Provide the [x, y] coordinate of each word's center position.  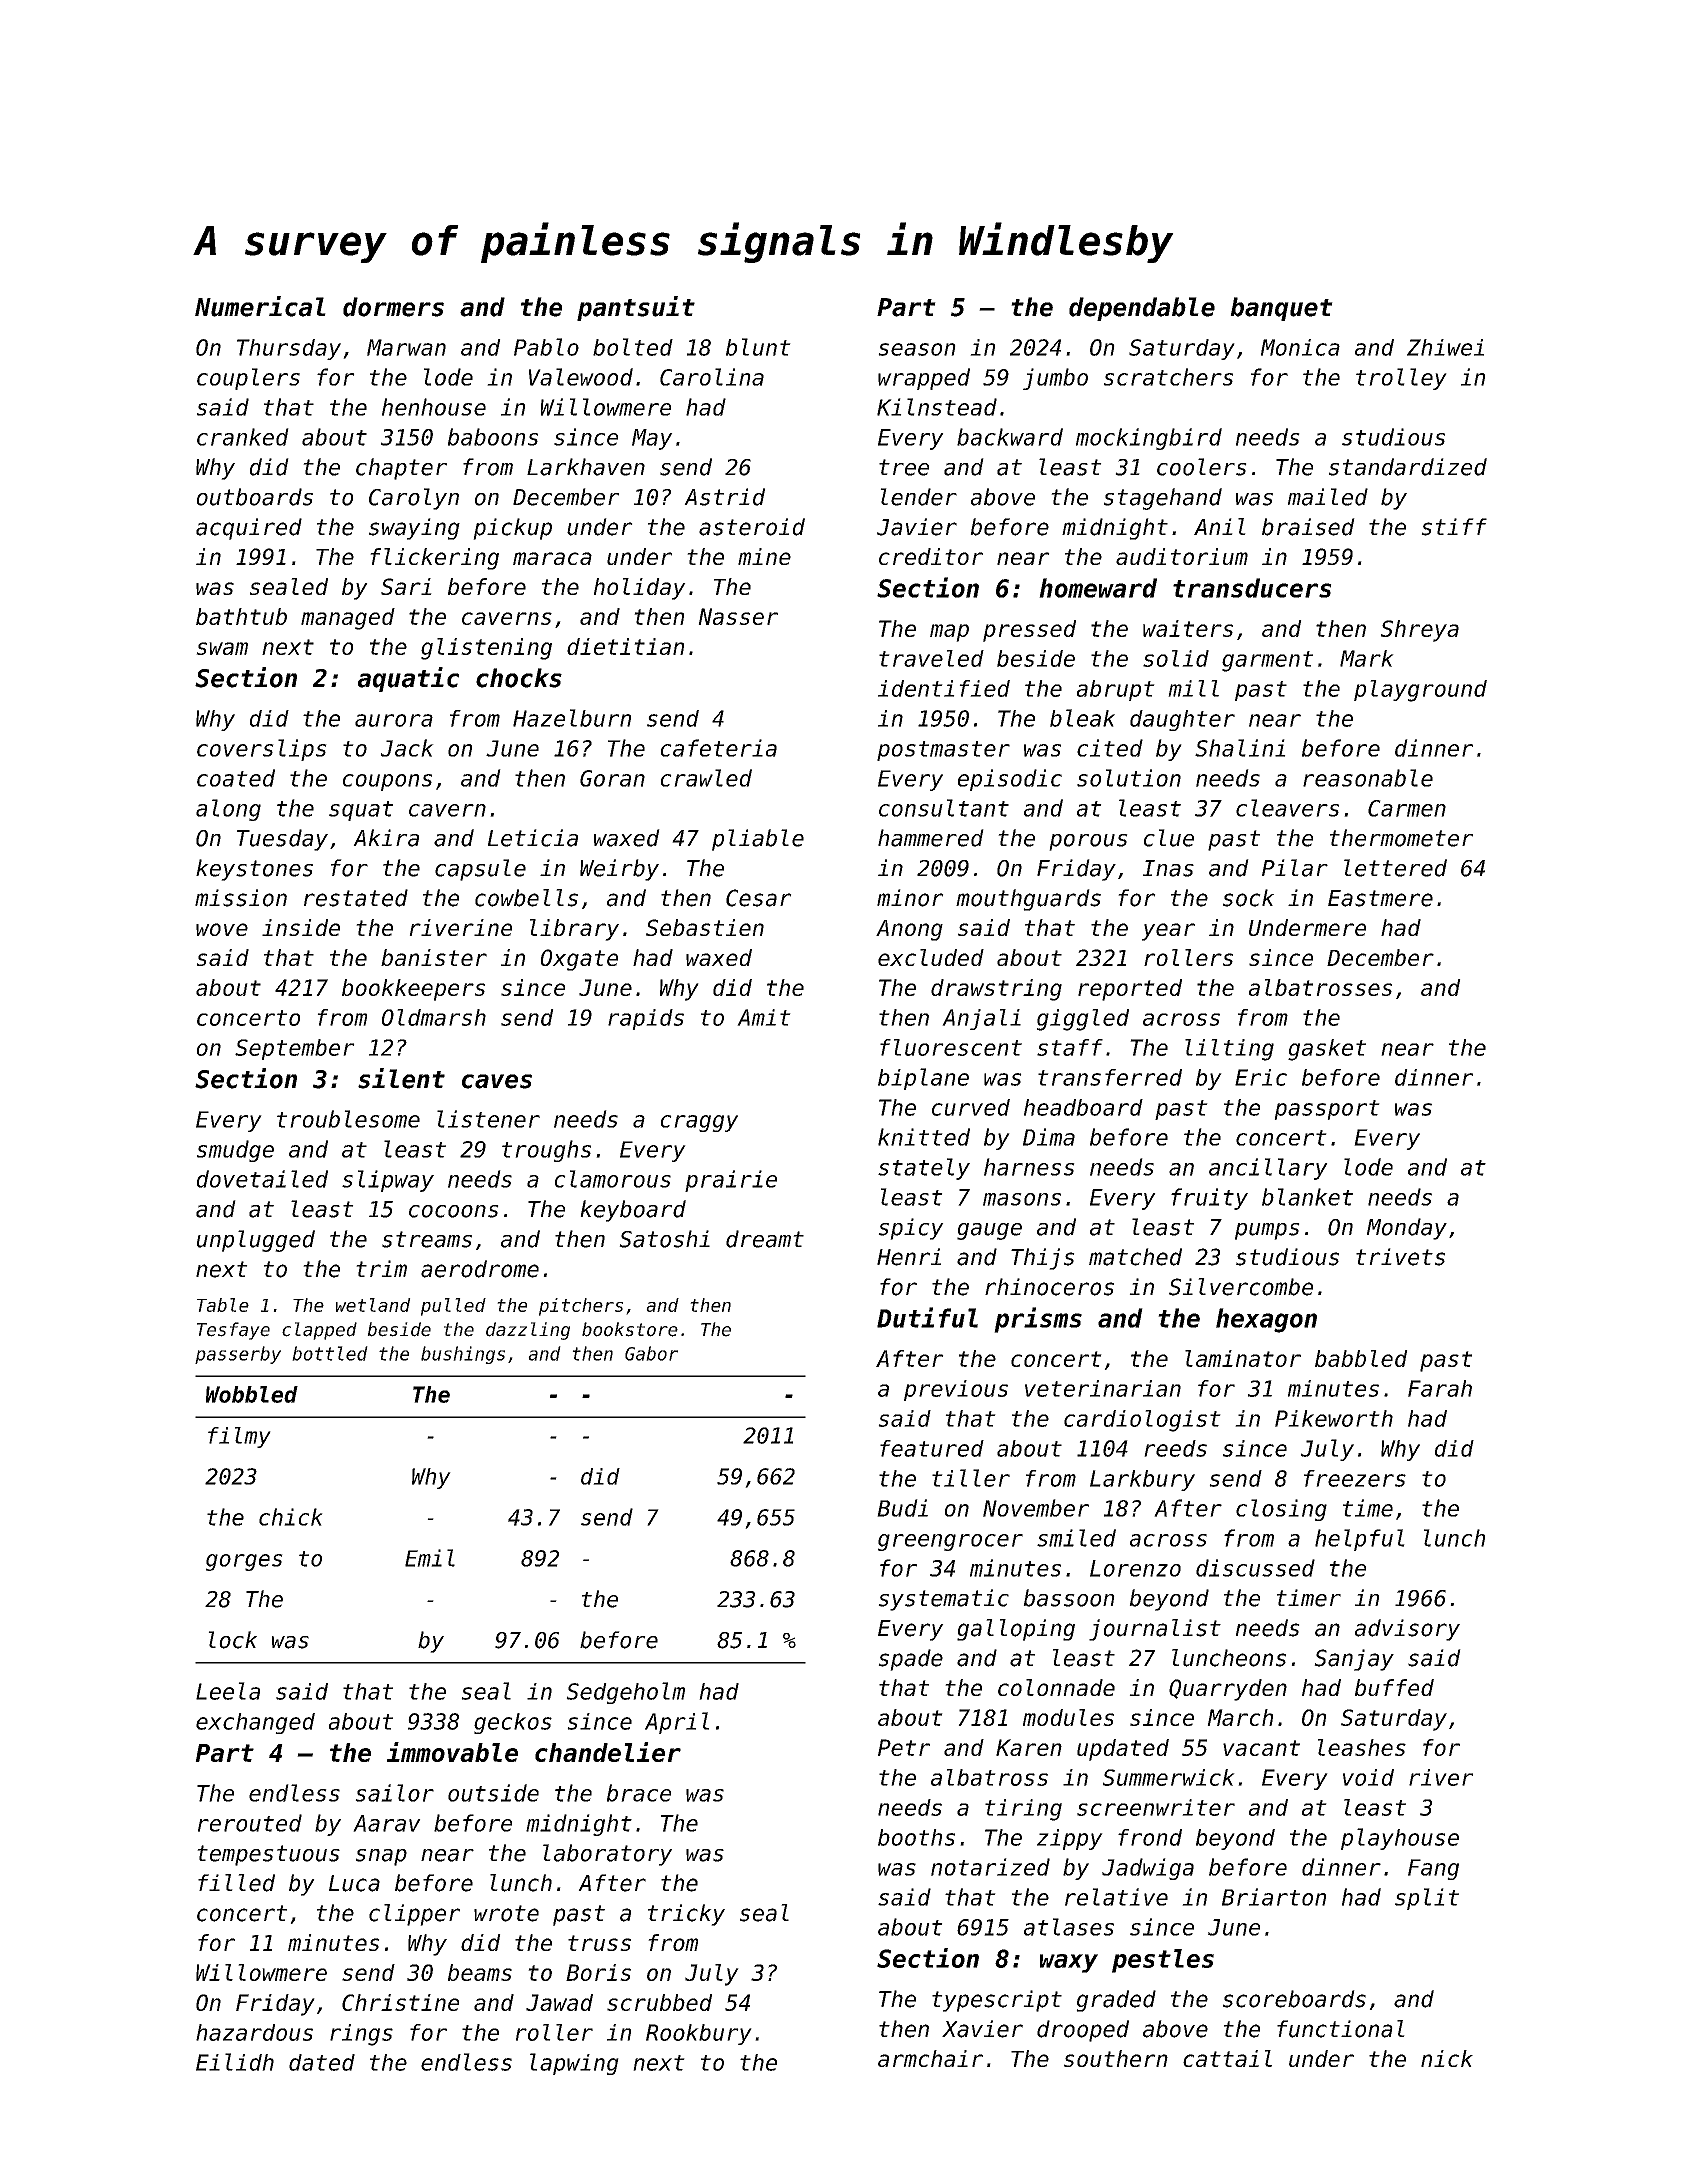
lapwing [574, 2064]
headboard [1083, 1107]
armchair [930, 2058]
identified [944, 688]
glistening [486, 649]
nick [1447, 2058]
